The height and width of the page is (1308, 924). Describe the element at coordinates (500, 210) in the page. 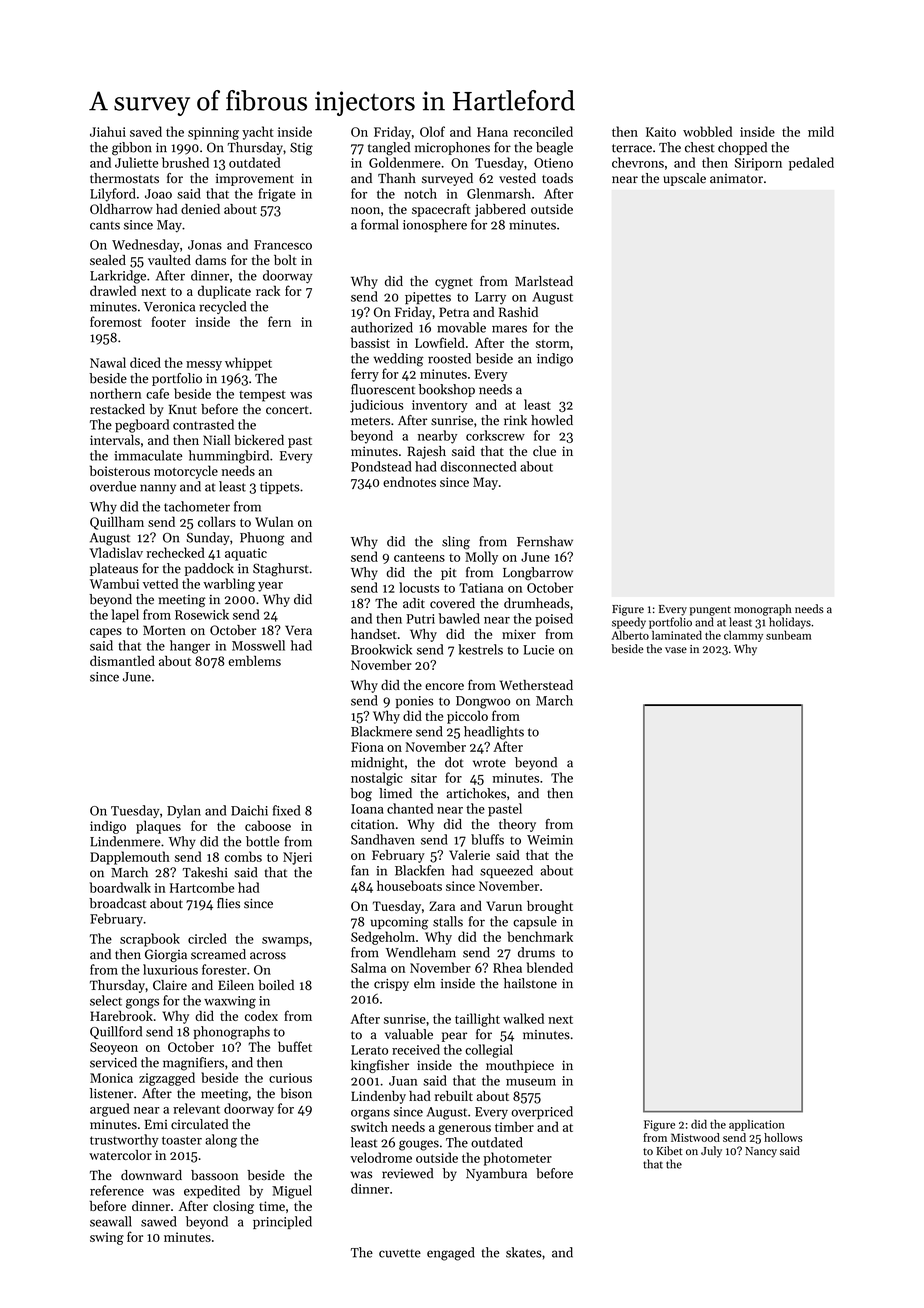

I see `jabbered` at that location.
